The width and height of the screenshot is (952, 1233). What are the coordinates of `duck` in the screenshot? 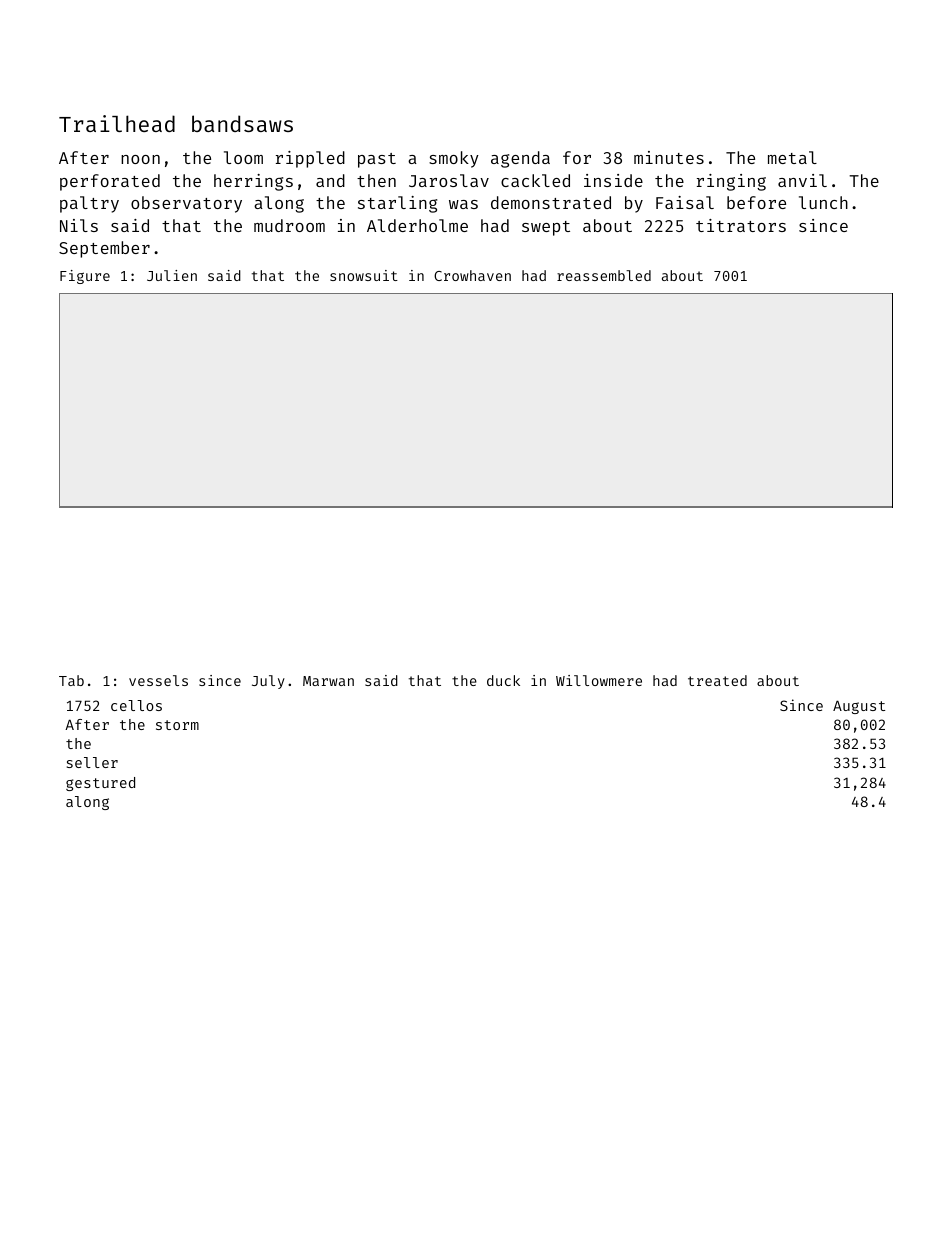 It's located at (503, 680).
